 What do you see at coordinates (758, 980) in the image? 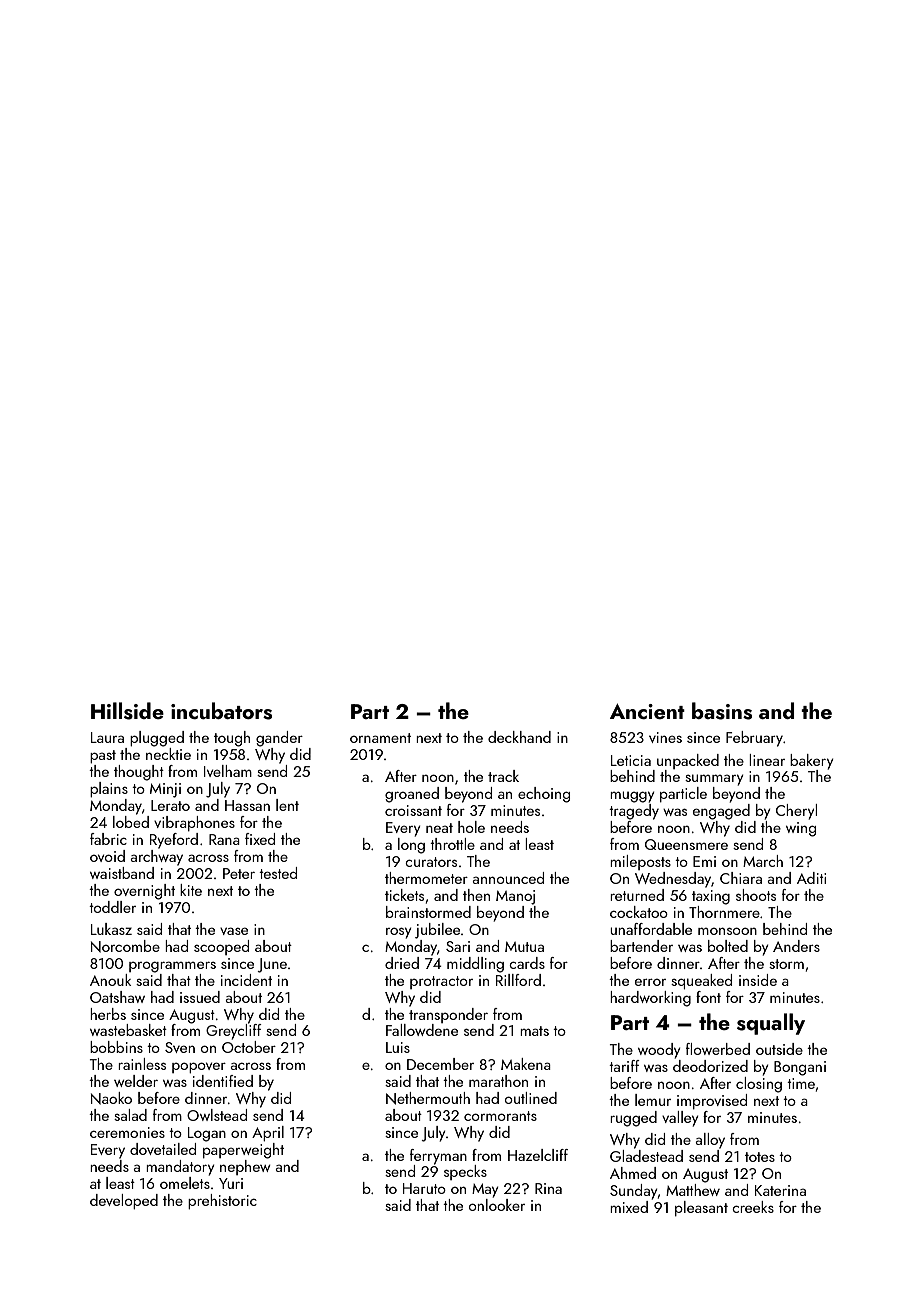
I see `inside` at bounding box center [758, 980].
